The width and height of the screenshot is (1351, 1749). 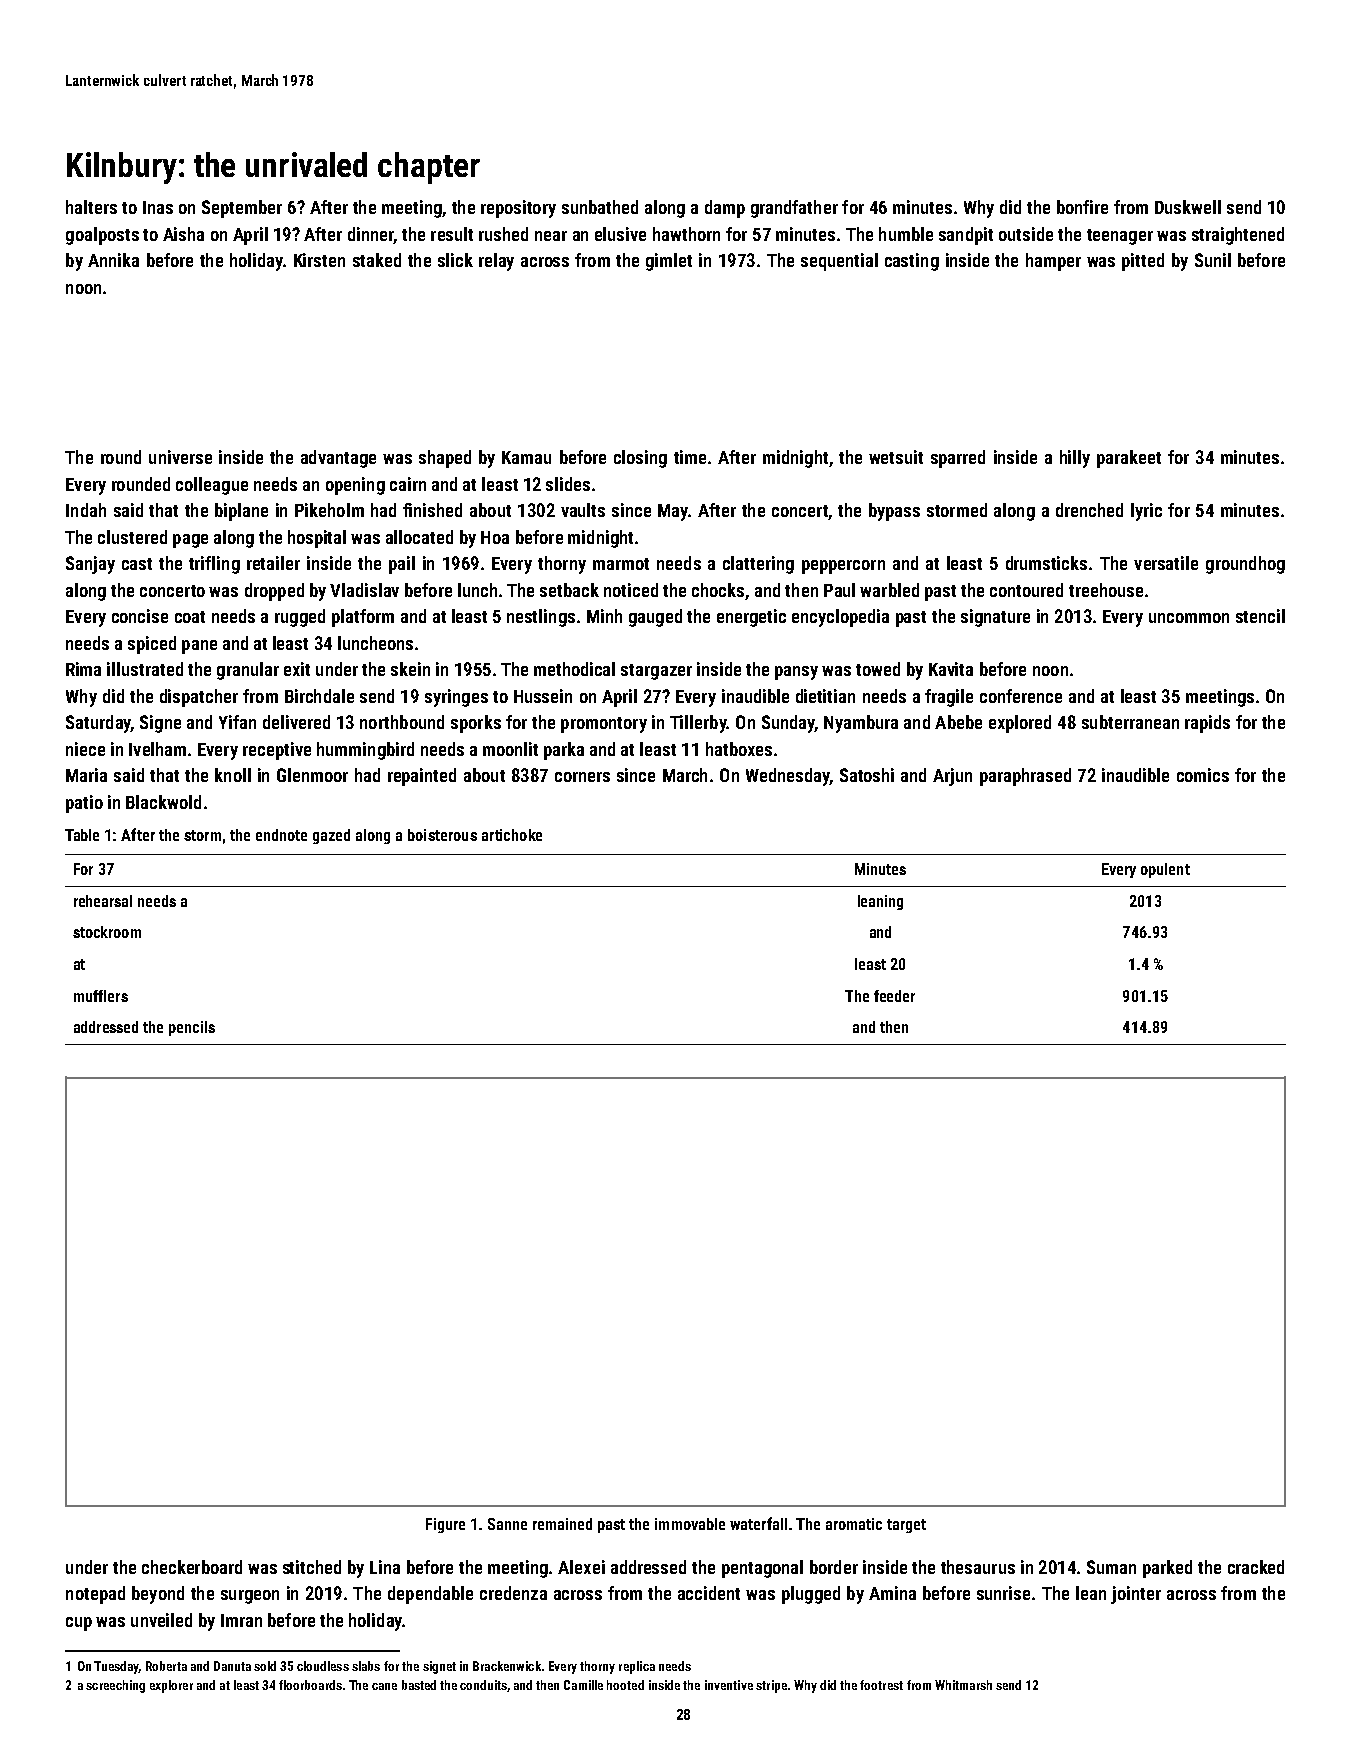 I want to click on repository, so click(x=518, y=209).
